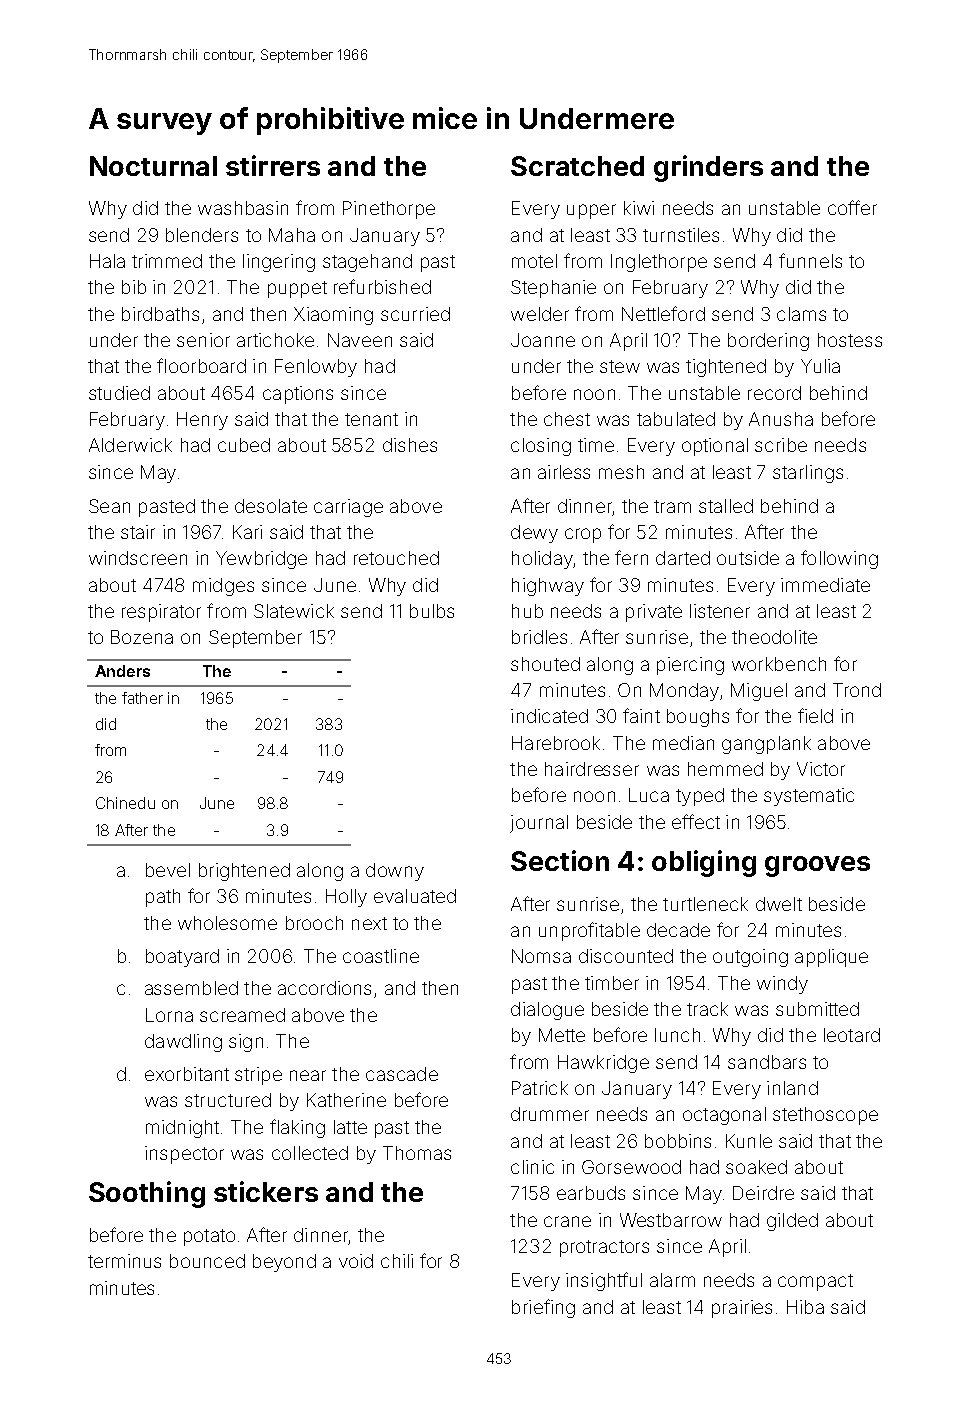  I want to click on coffer, so click(852, 207).
